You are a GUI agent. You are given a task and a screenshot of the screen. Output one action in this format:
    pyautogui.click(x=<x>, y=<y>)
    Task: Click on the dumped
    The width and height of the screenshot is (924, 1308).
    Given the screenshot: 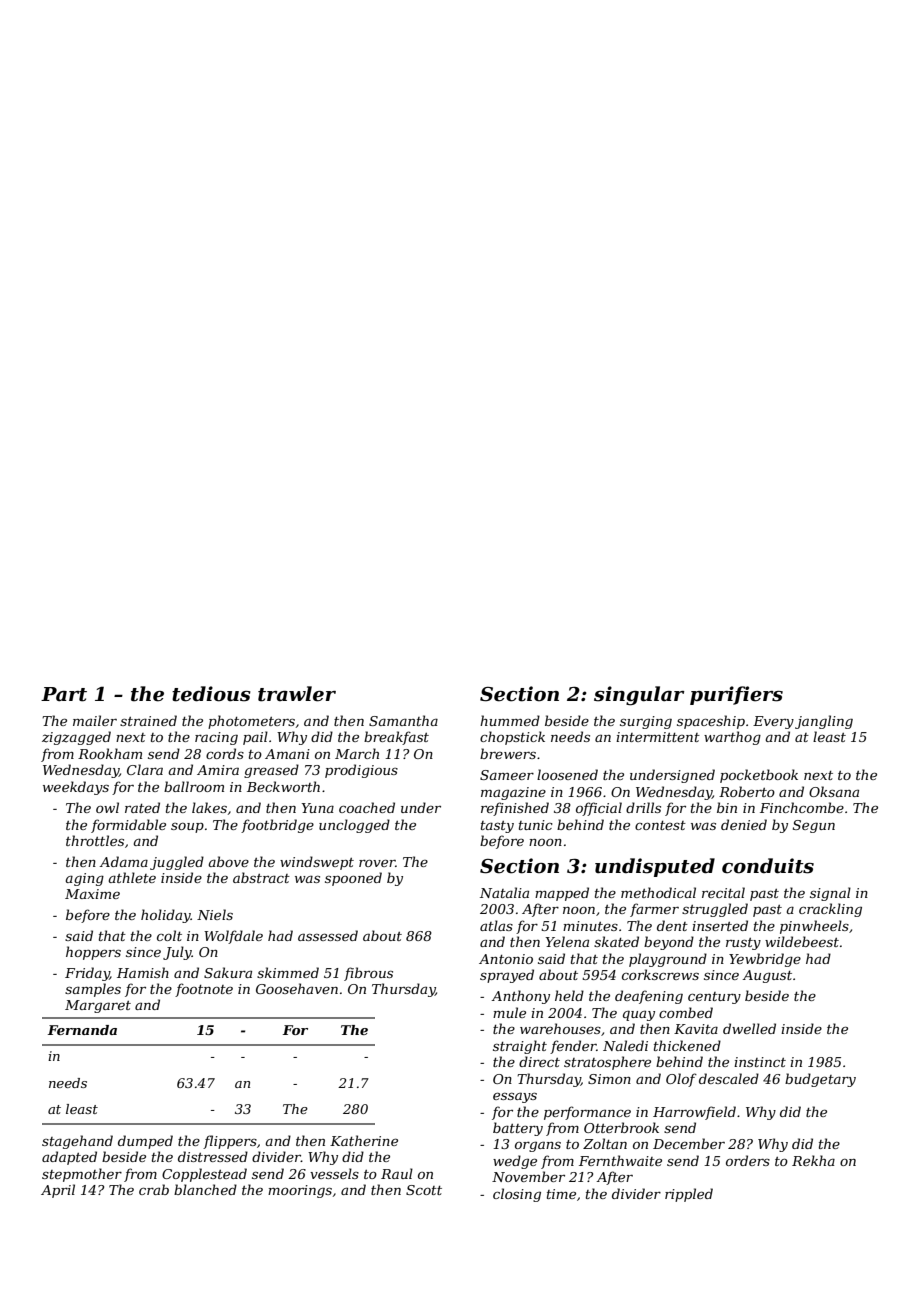 What is the action you would take?
    pyautogui.click(x=145, y=1142)
